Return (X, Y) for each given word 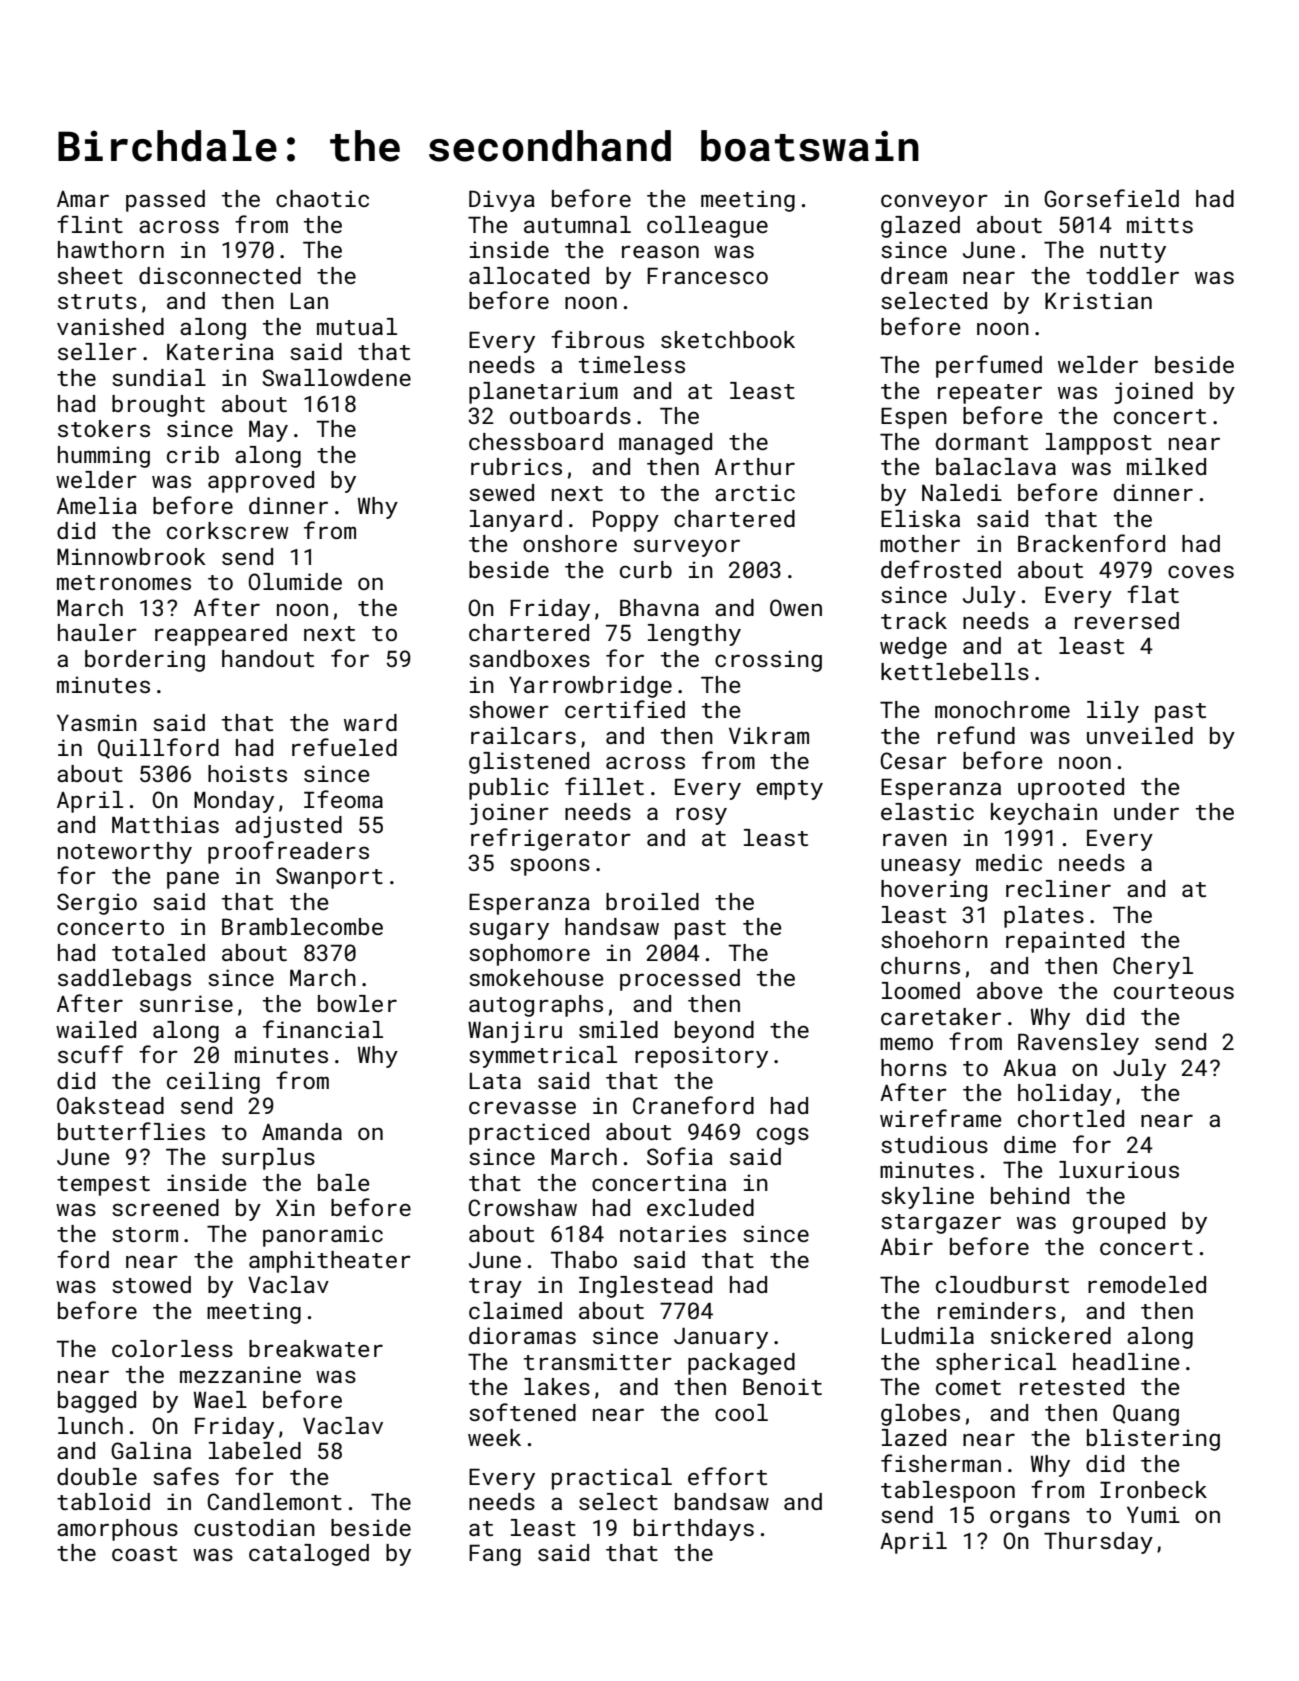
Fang (495, 1555)
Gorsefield (1111, 198)
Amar (83, 199)
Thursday (1098, 1543)
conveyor (934, 203)
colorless (172, 1348)
